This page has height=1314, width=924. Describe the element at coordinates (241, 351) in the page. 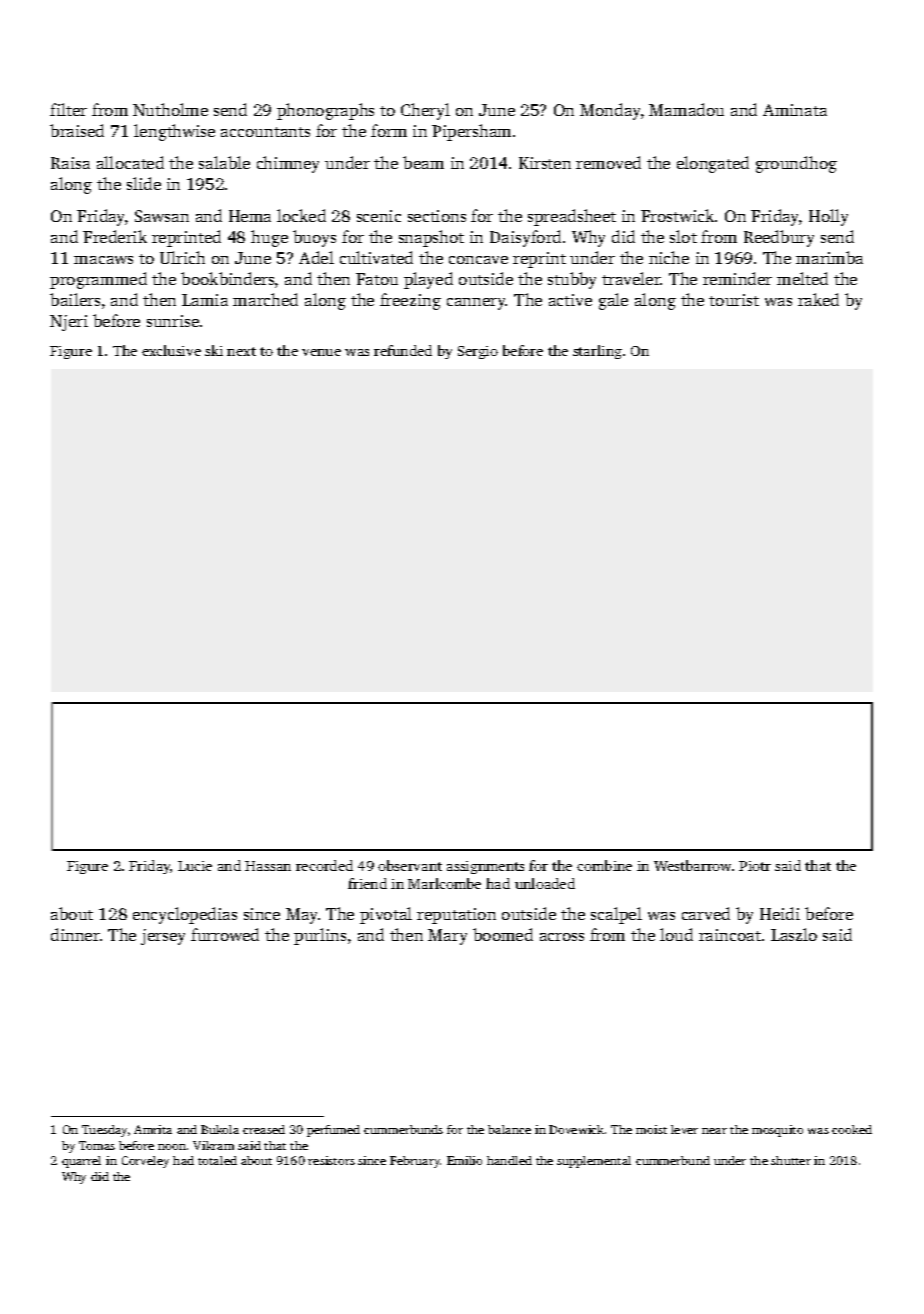

I see `next` at that location.
